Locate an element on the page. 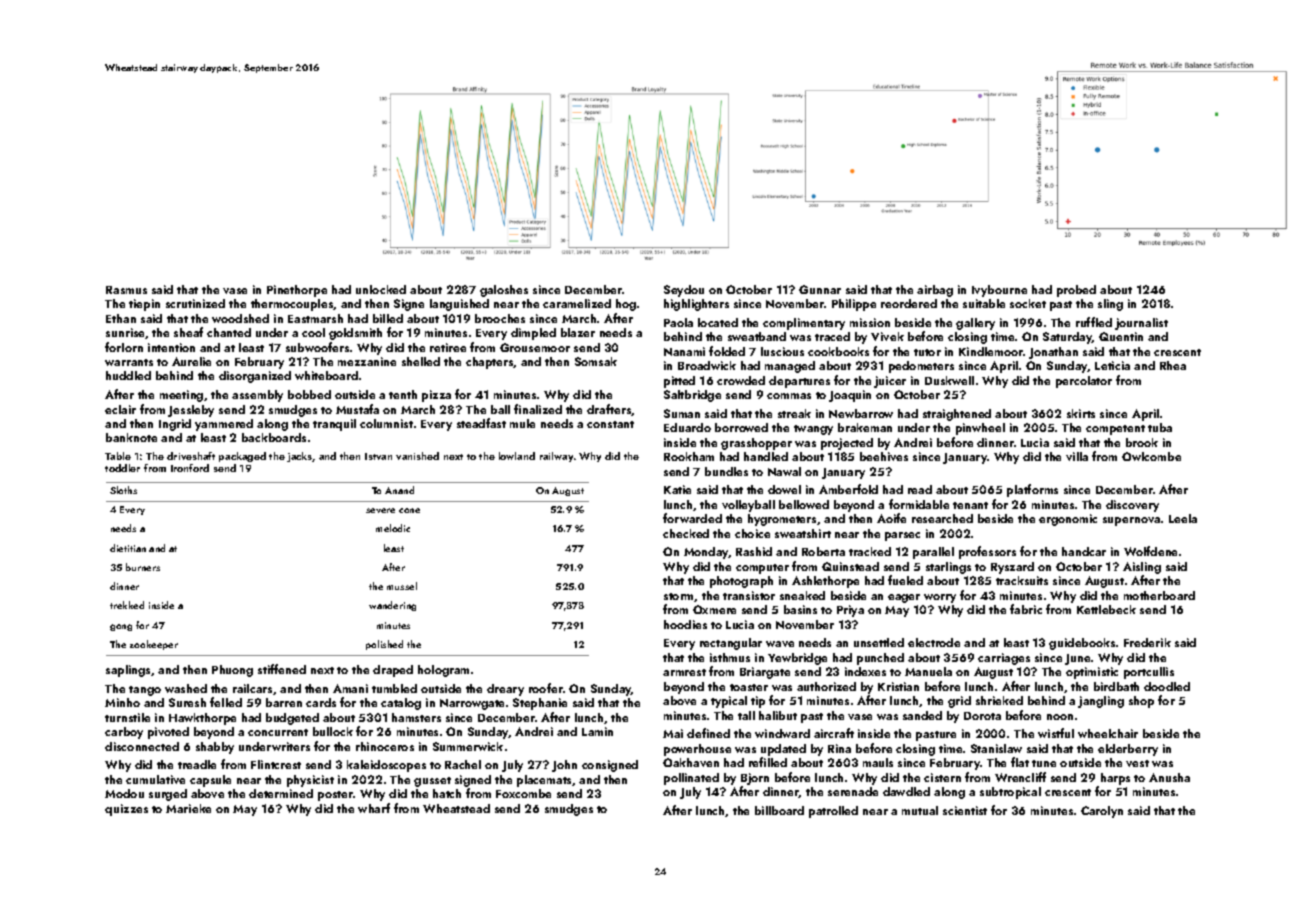 The width and height of the image is (1308, 924). Marieke is located at coordinates (188, 808).
